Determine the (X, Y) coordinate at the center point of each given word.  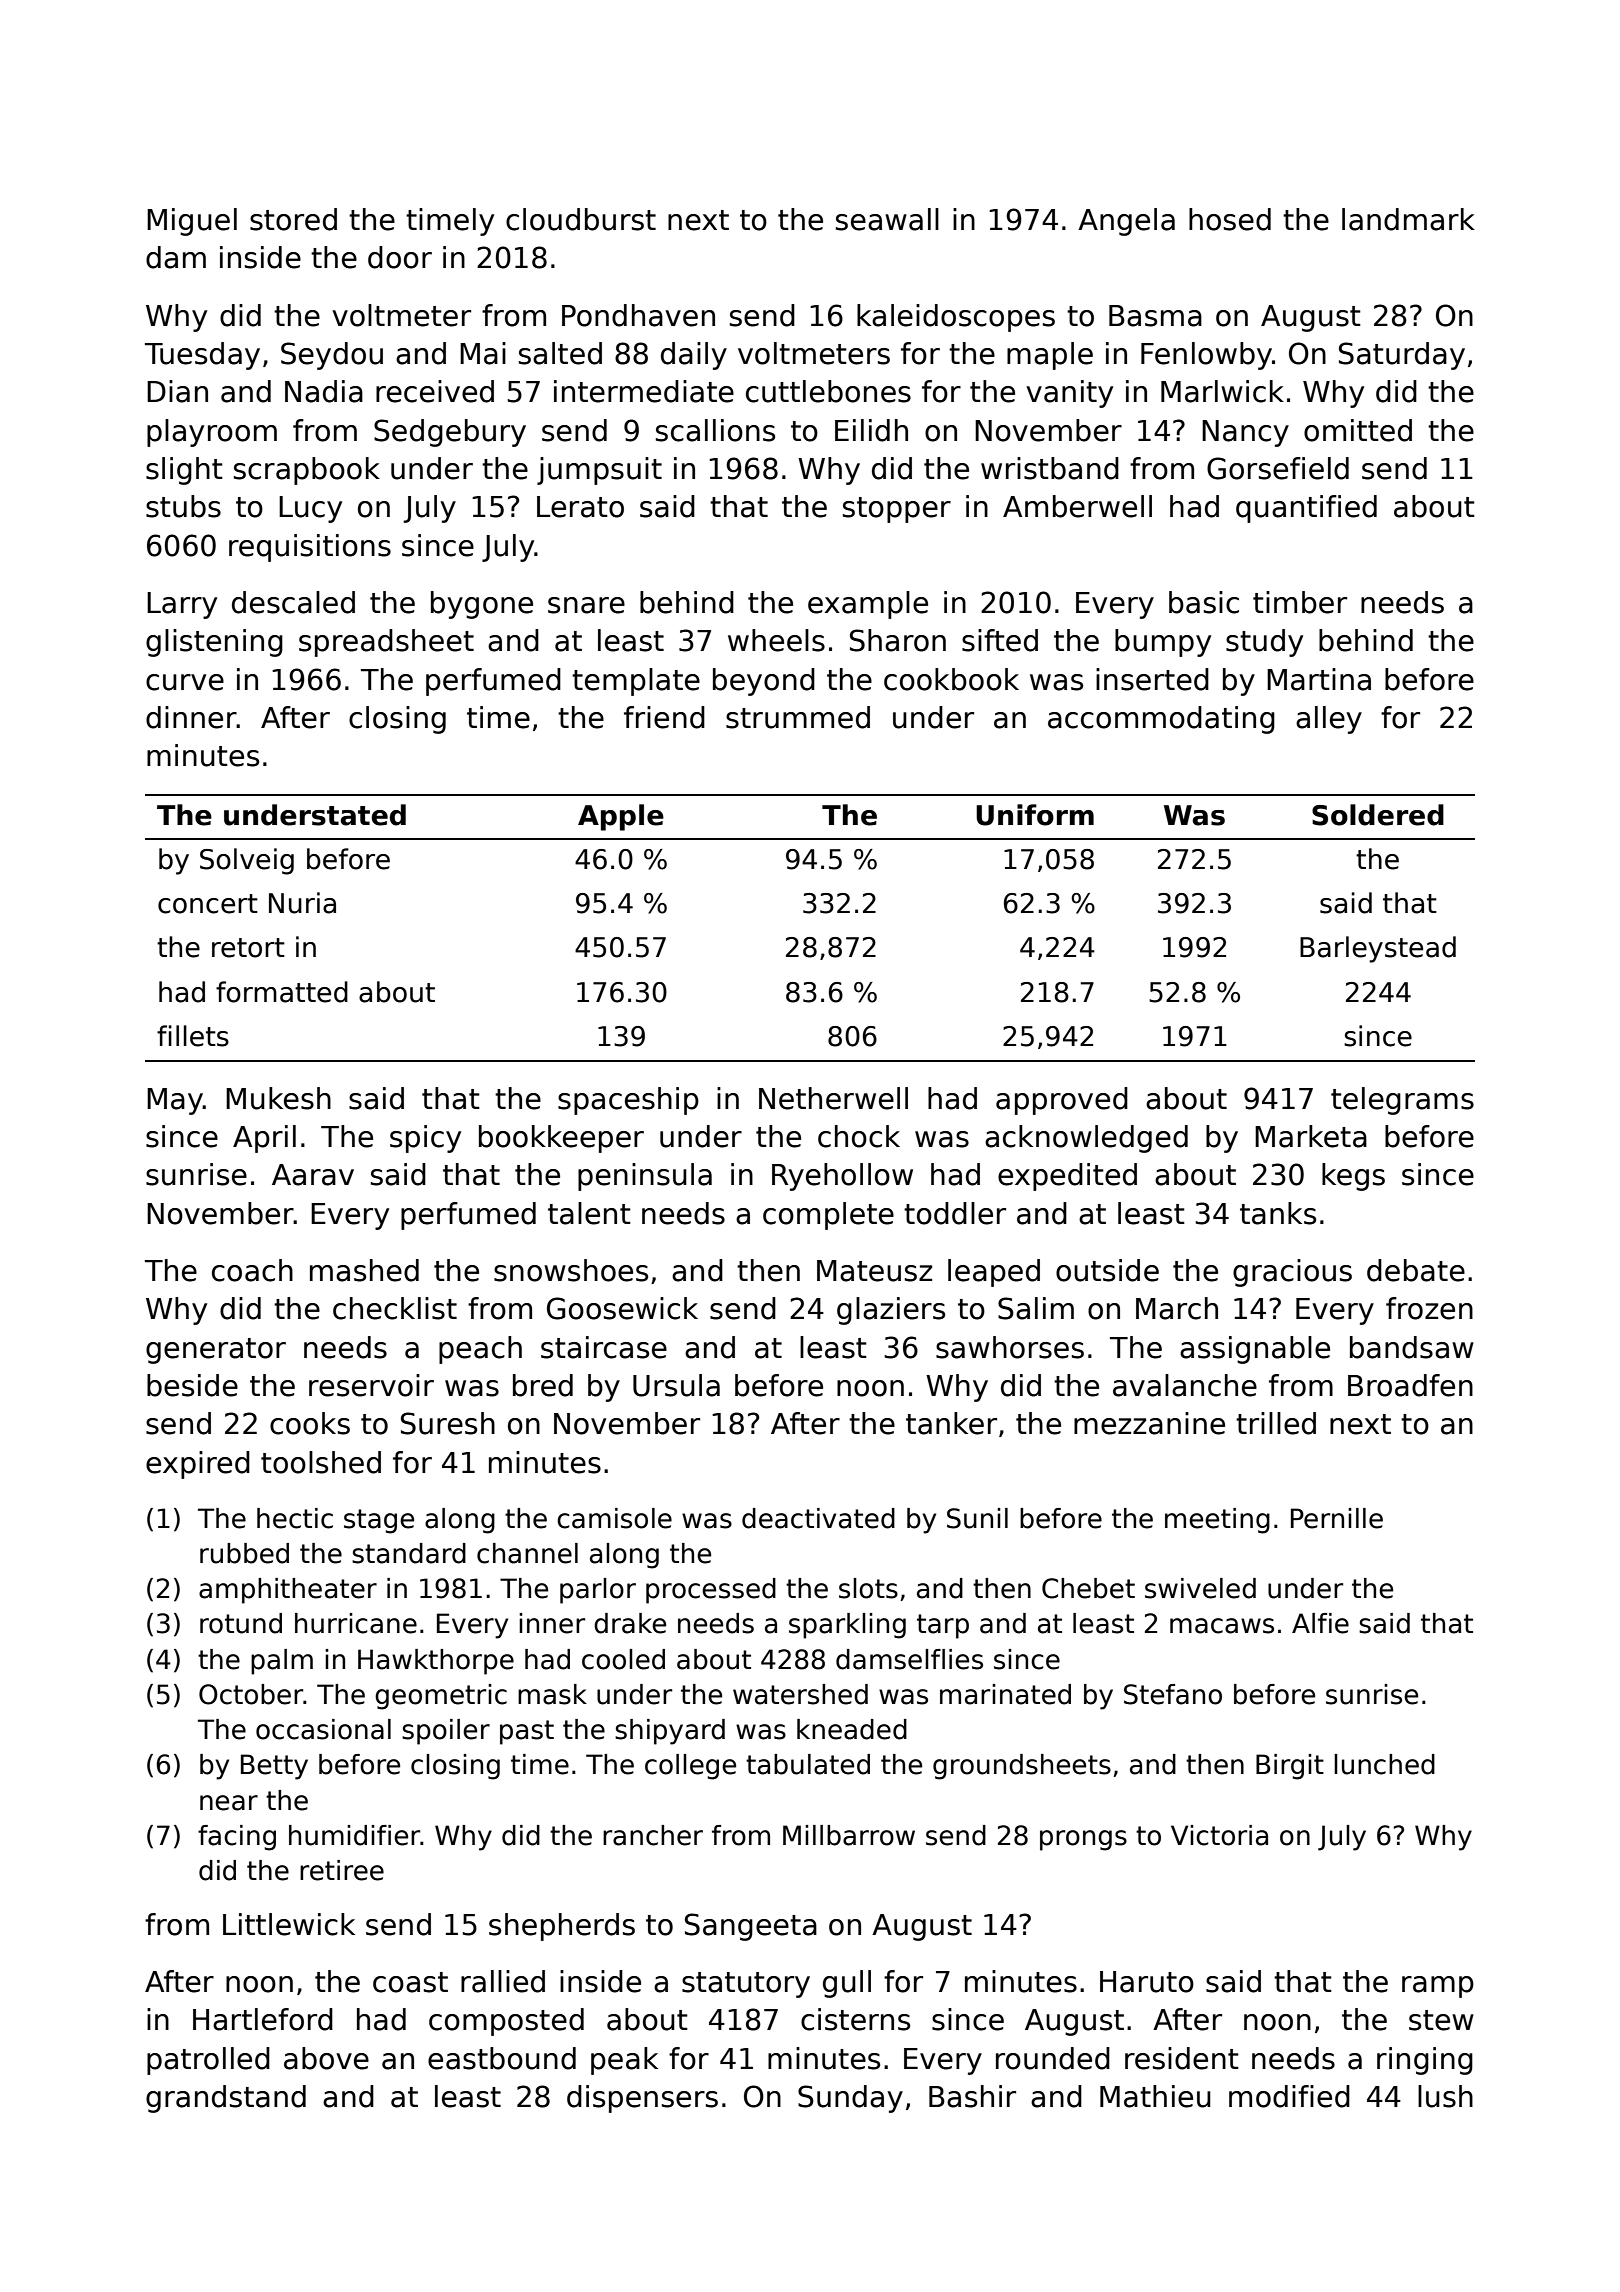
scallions (715, 430)
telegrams (1402, 1101)
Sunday (850, 2099)
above (326, 2058)
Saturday (1402, 356)
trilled (1276, 1423)
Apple (621, 817)
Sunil (977, 1518)
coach (252, 1270)
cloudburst (581, 219)
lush (1445, 2096)
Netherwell (833, 1098)
